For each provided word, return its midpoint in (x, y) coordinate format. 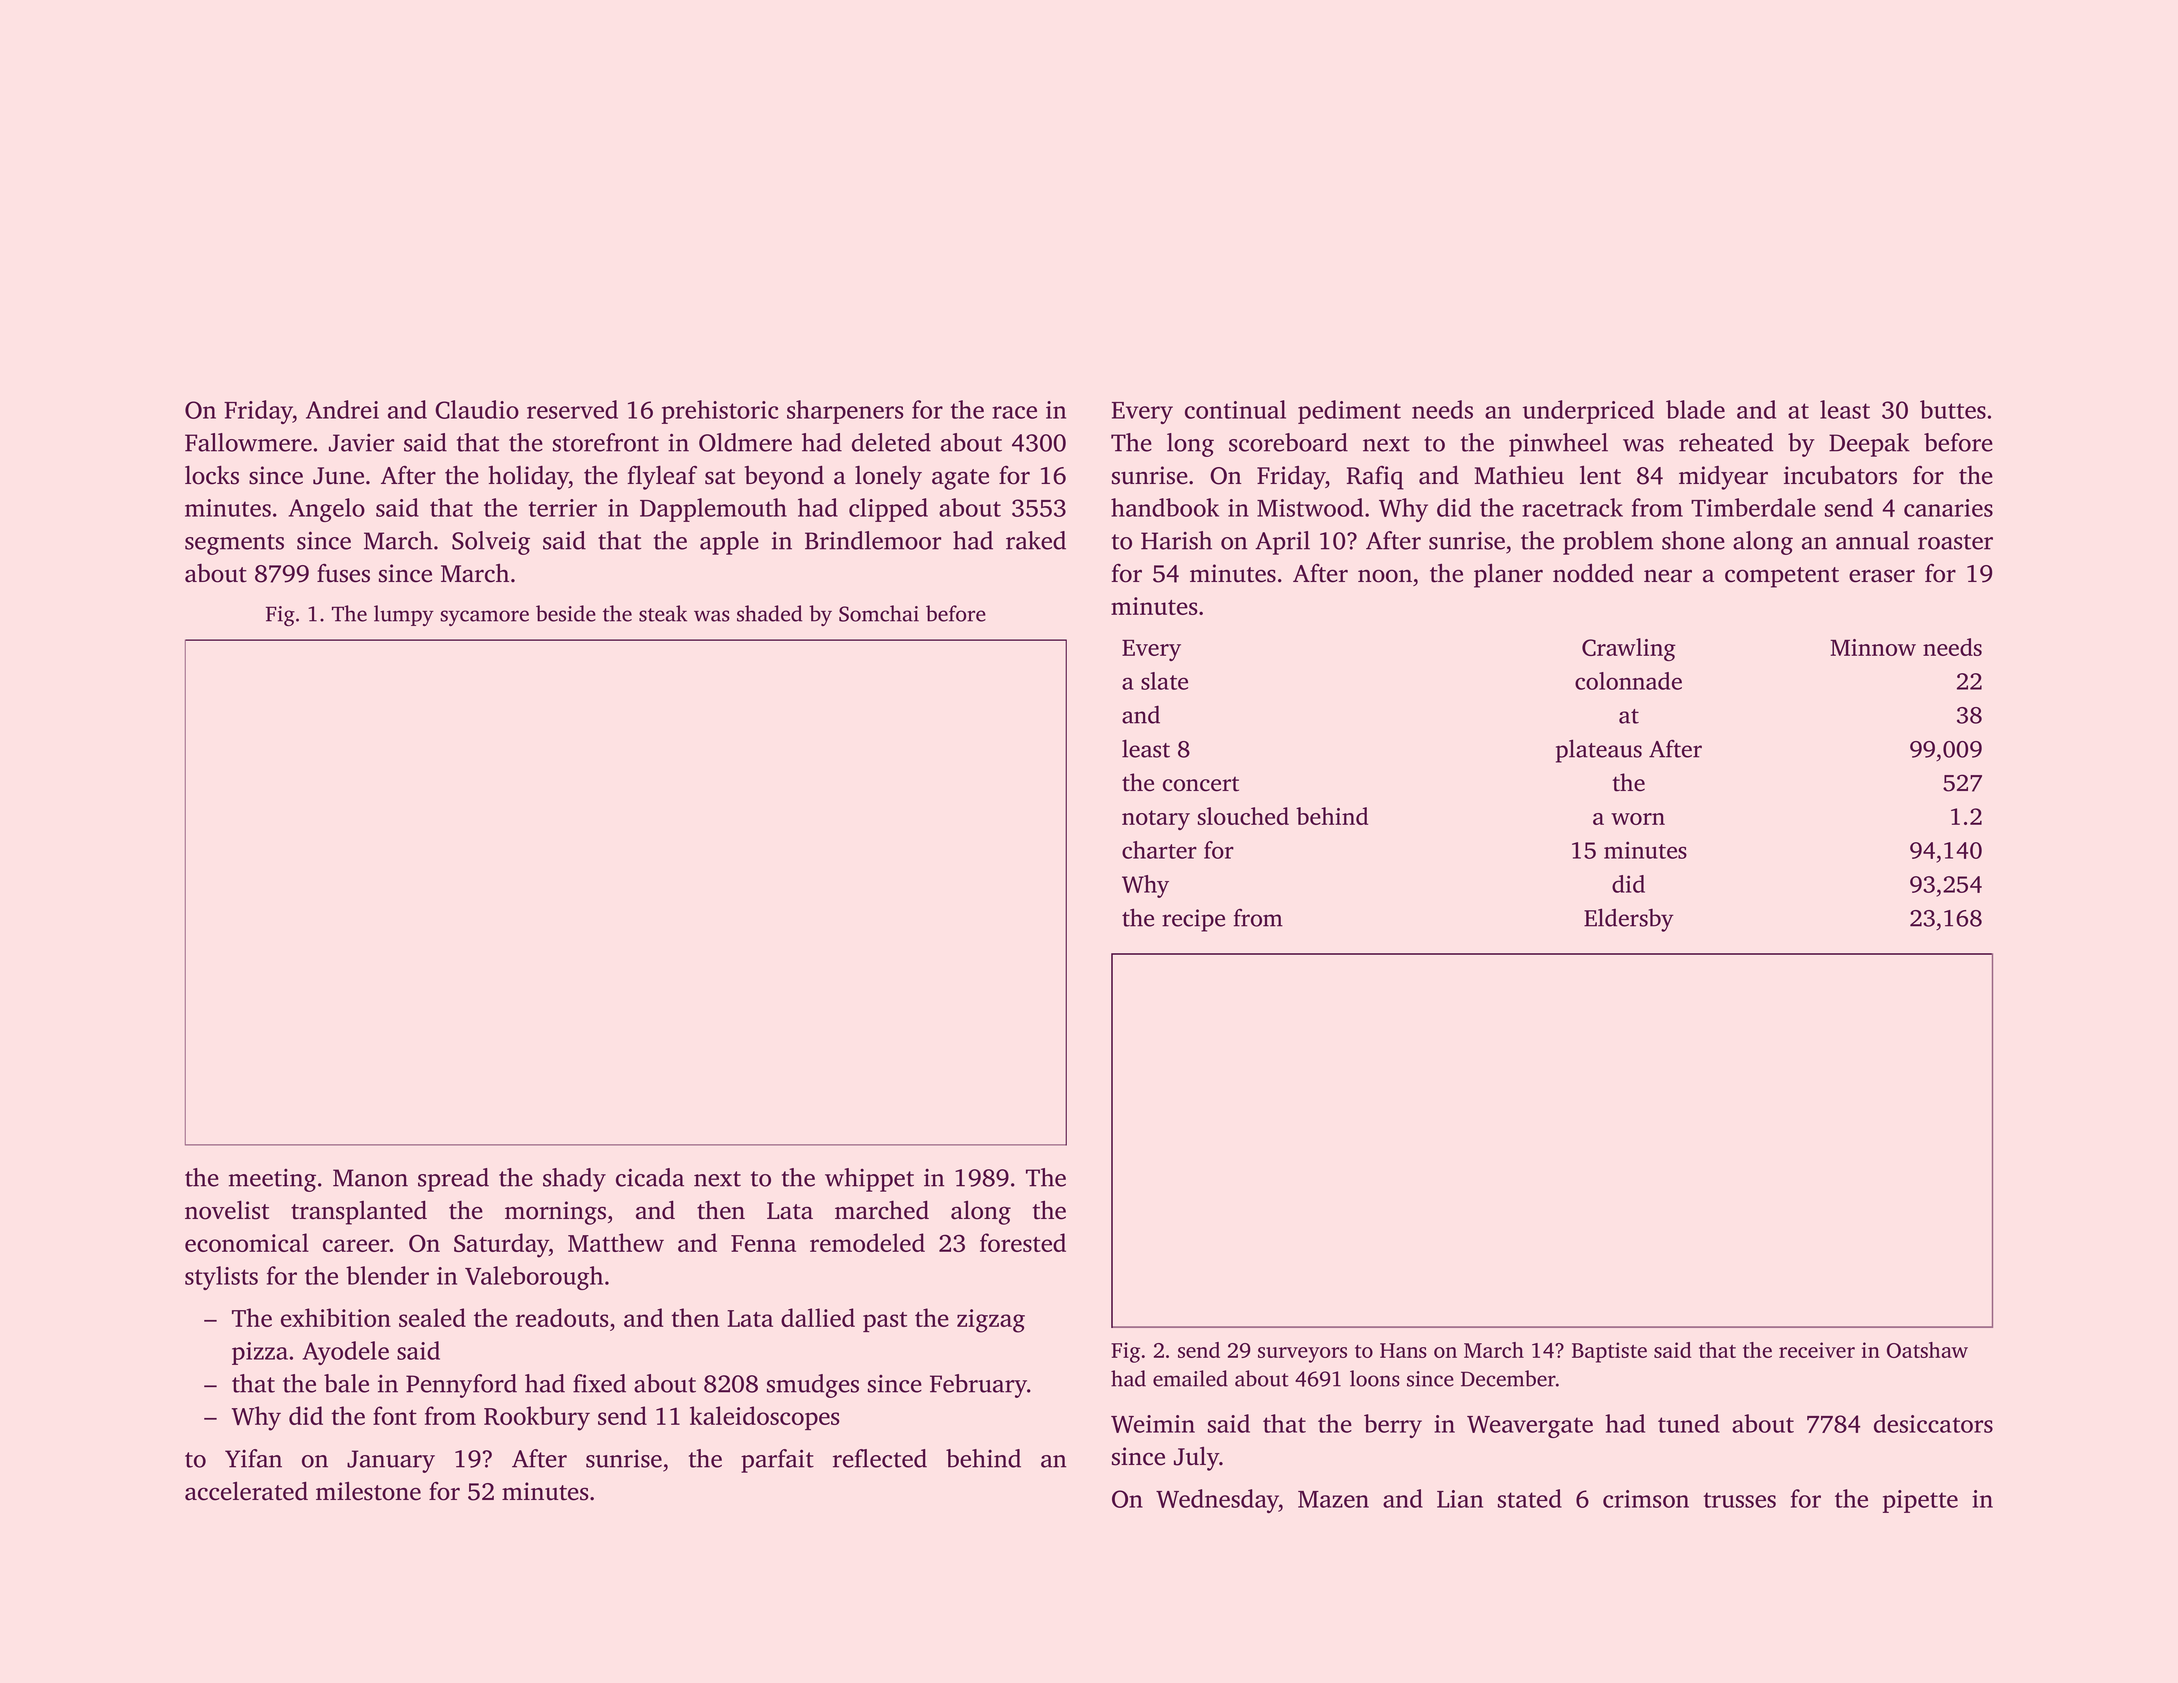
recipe (1193, 920)
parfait (777, 1461)
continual (1235, 409)
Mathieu (1519, 475)
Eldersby (1629, 920)
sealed (432, 1317)
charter (1159, 850)
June (338, 476)
